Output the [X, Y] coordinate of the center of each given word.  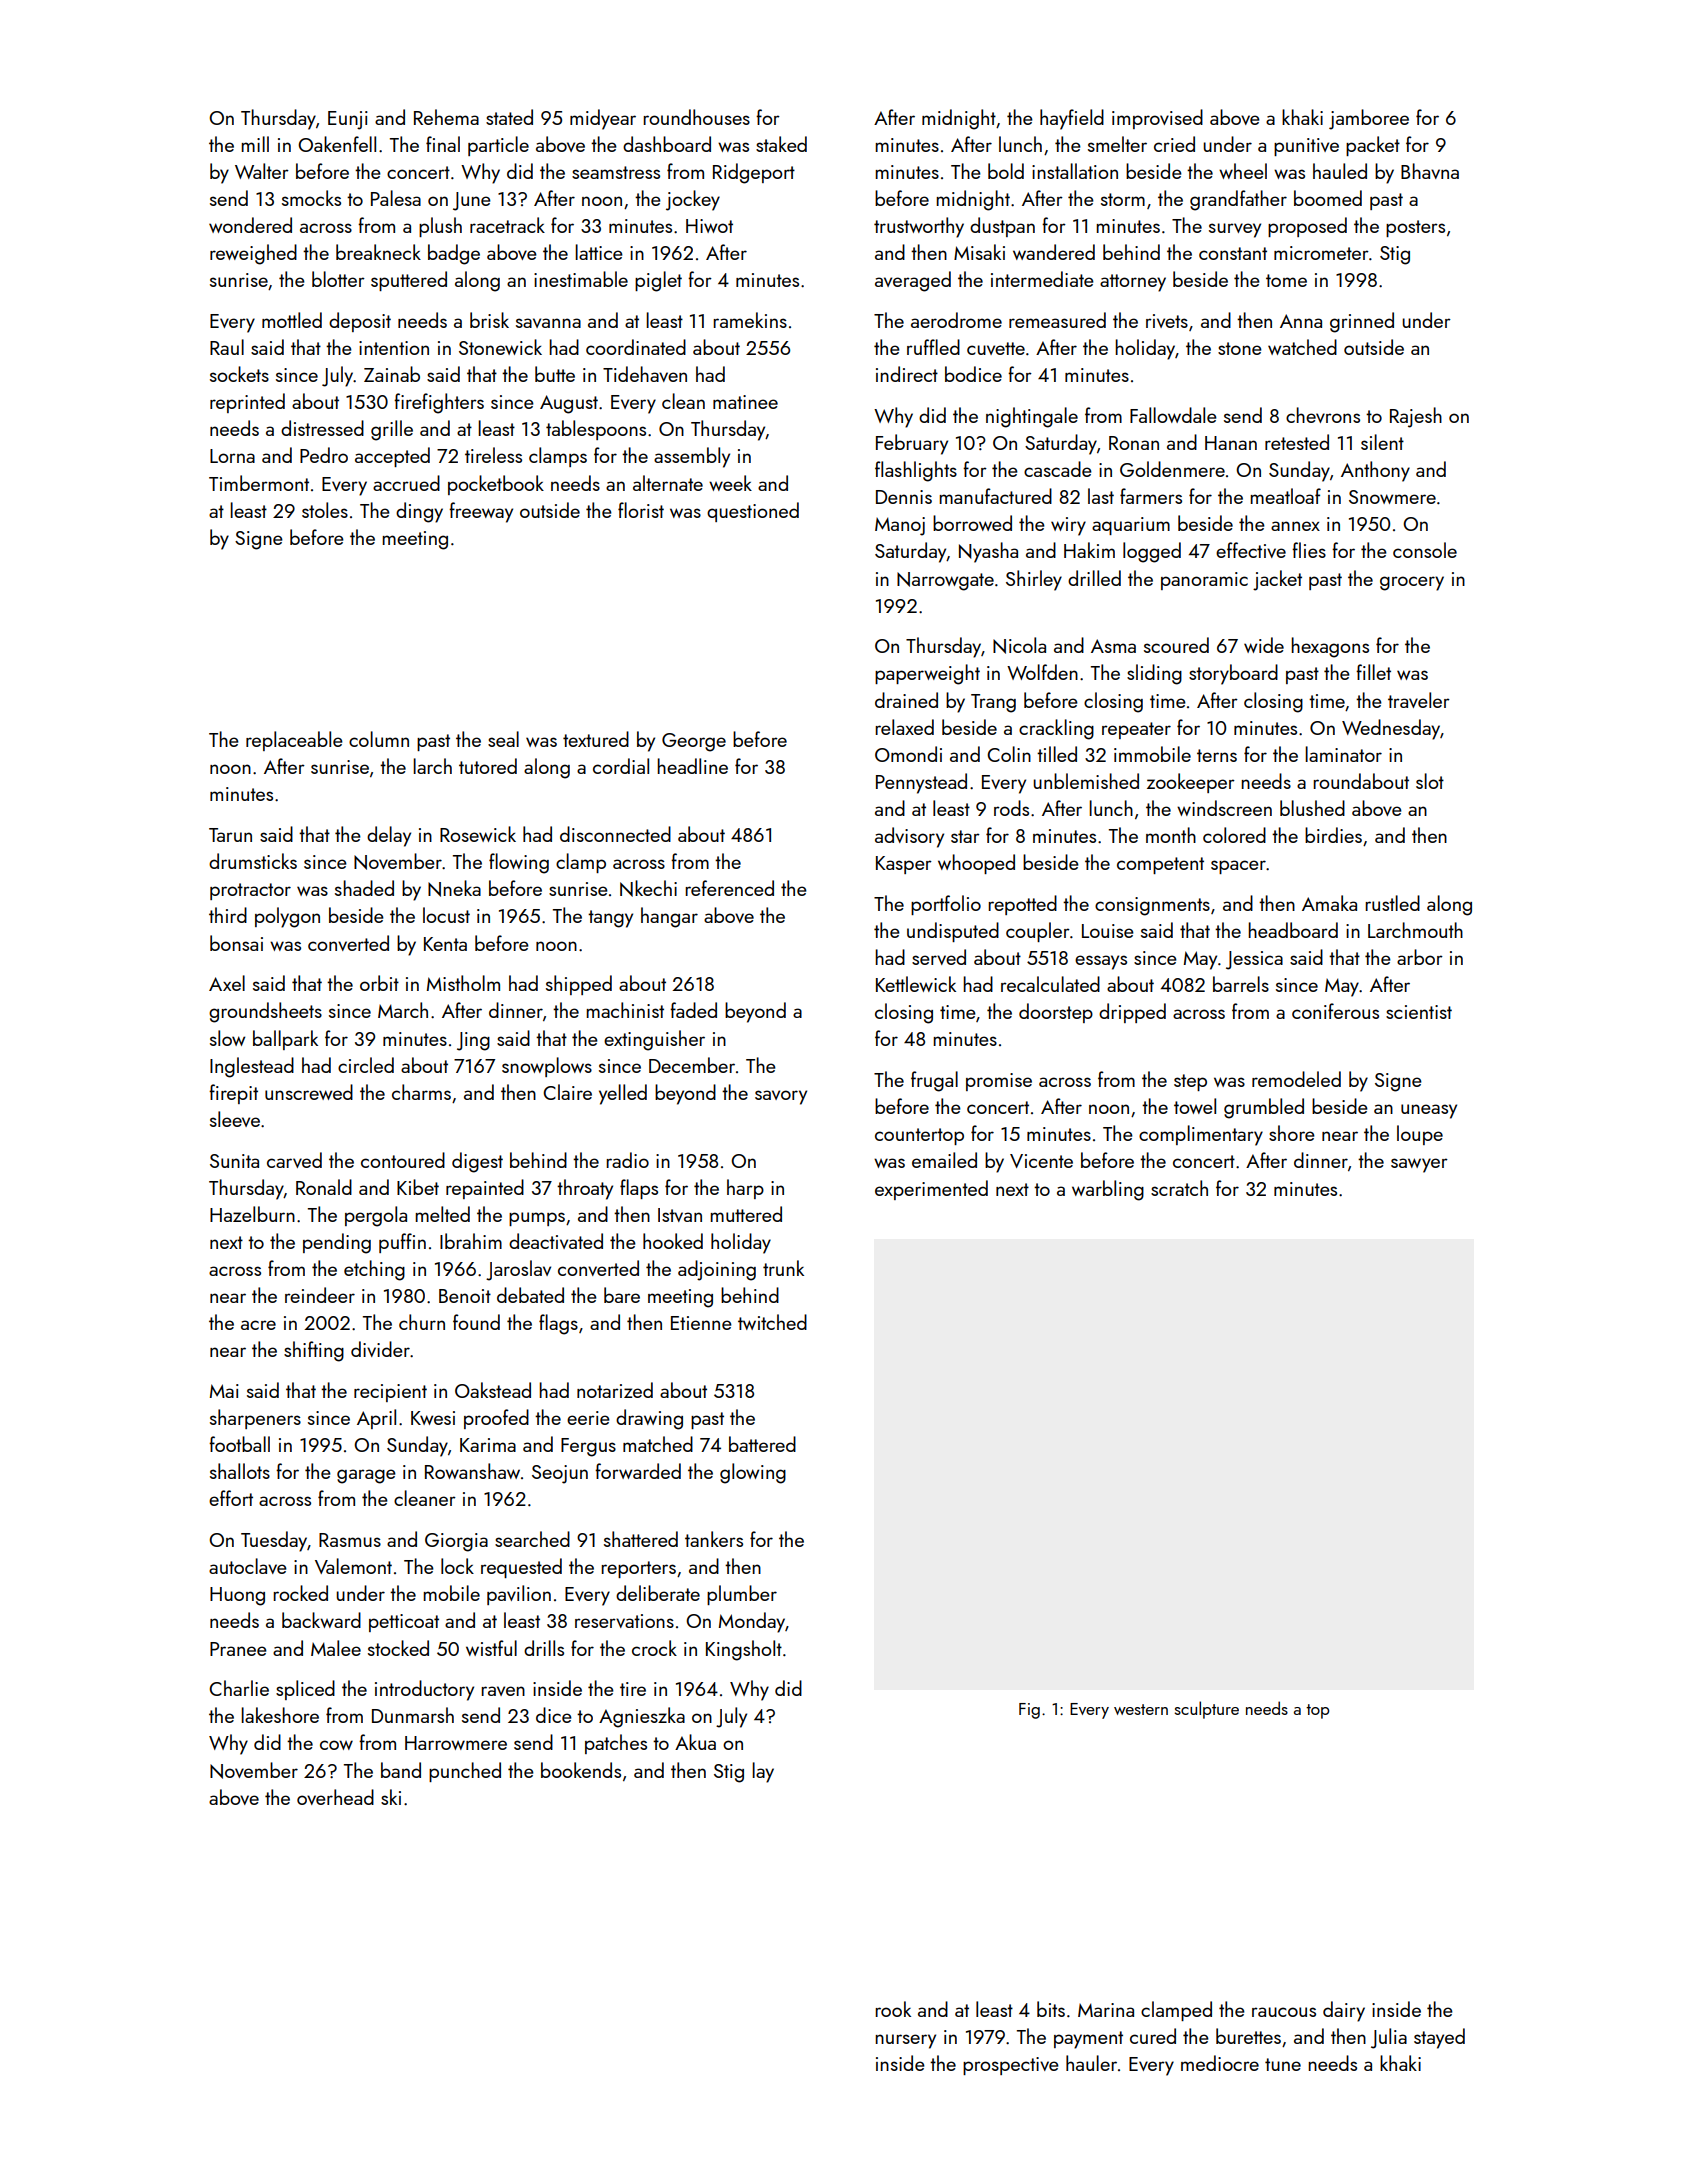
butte [555, 374]
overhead [335, 1797]
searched [532, 1539]
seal [503, 739]
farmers [1151, 496]
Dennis [904, 497]
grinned [1362, 322]
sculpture [1207, 1710]
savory [781, 1097]
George [694, 742]
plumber [742, 1595]
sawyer [1419, 1165]
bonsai [236, 943]
